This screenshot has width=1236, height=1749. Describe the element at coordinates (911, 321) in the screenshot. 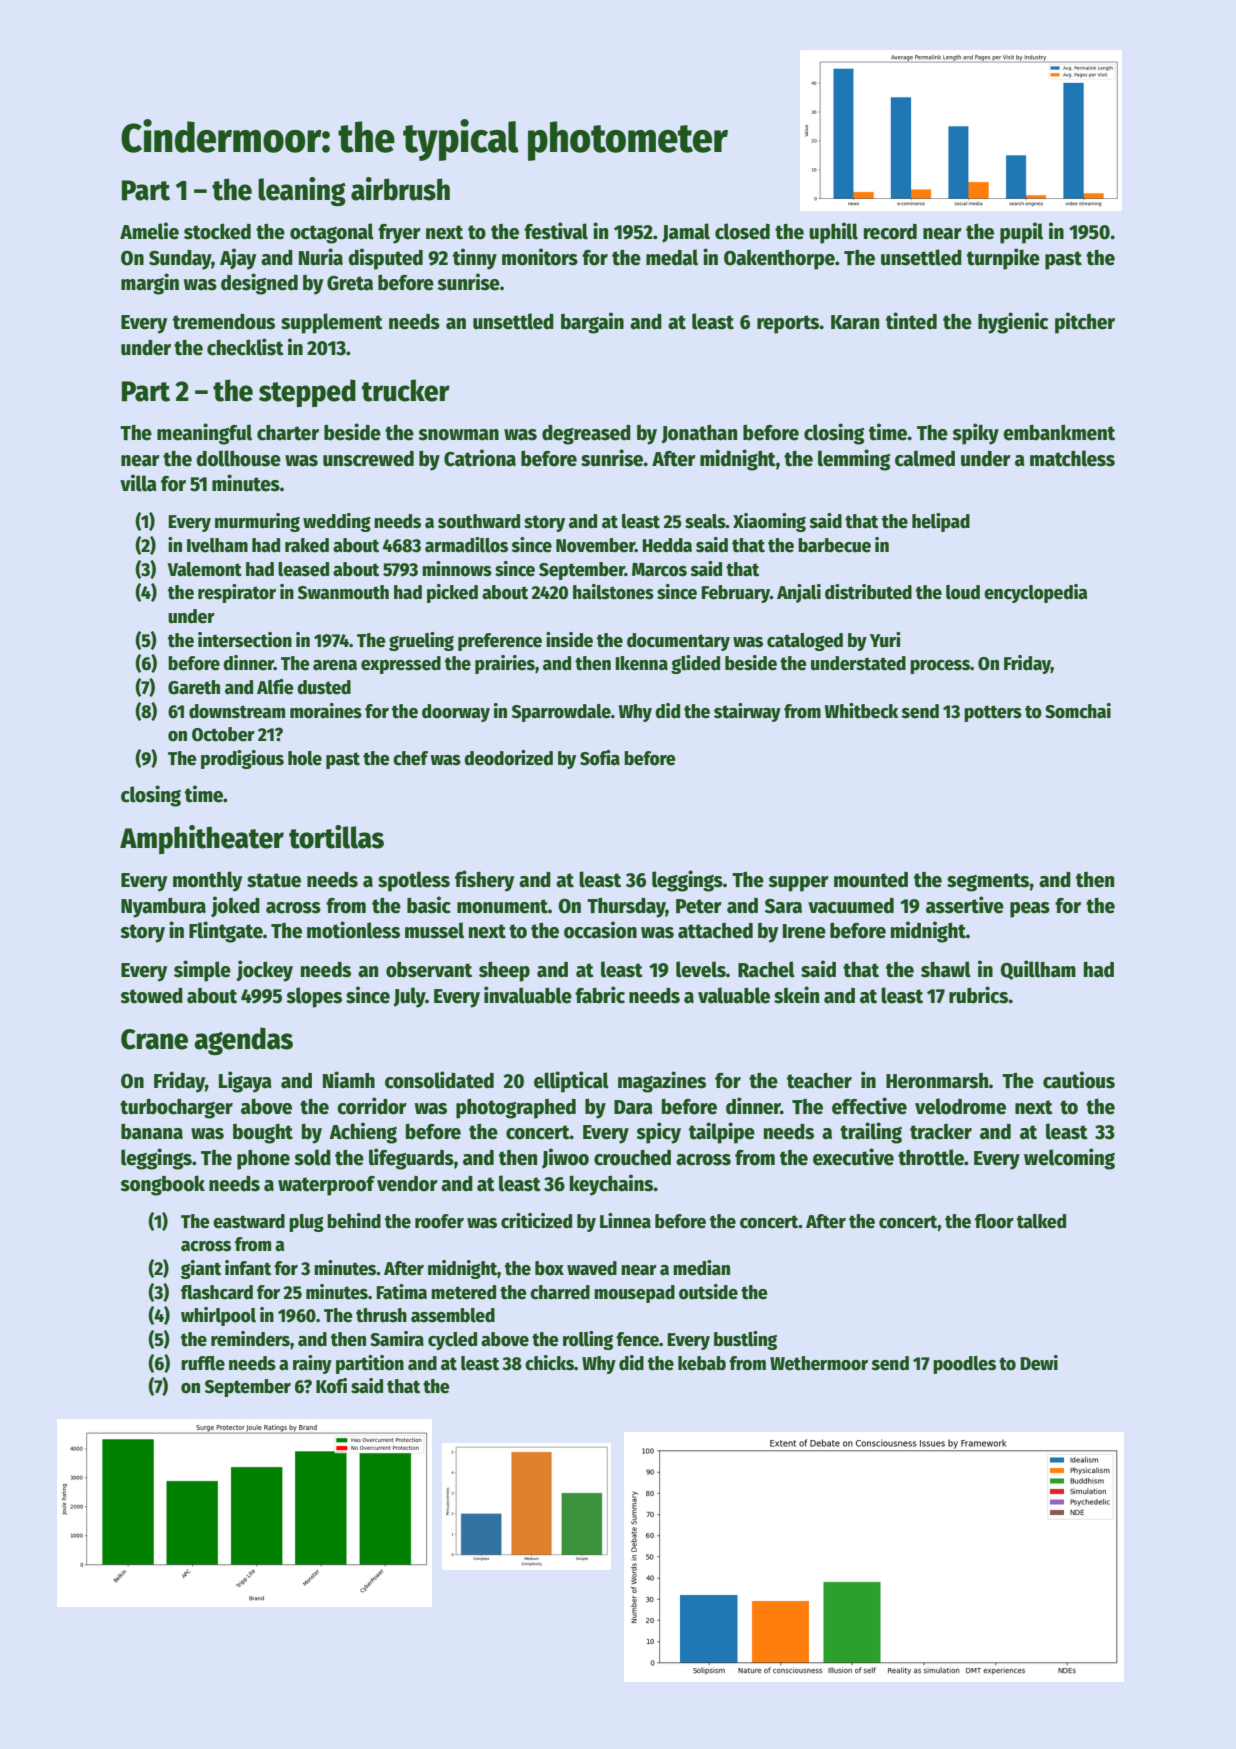

I see `tinted` at that location.
